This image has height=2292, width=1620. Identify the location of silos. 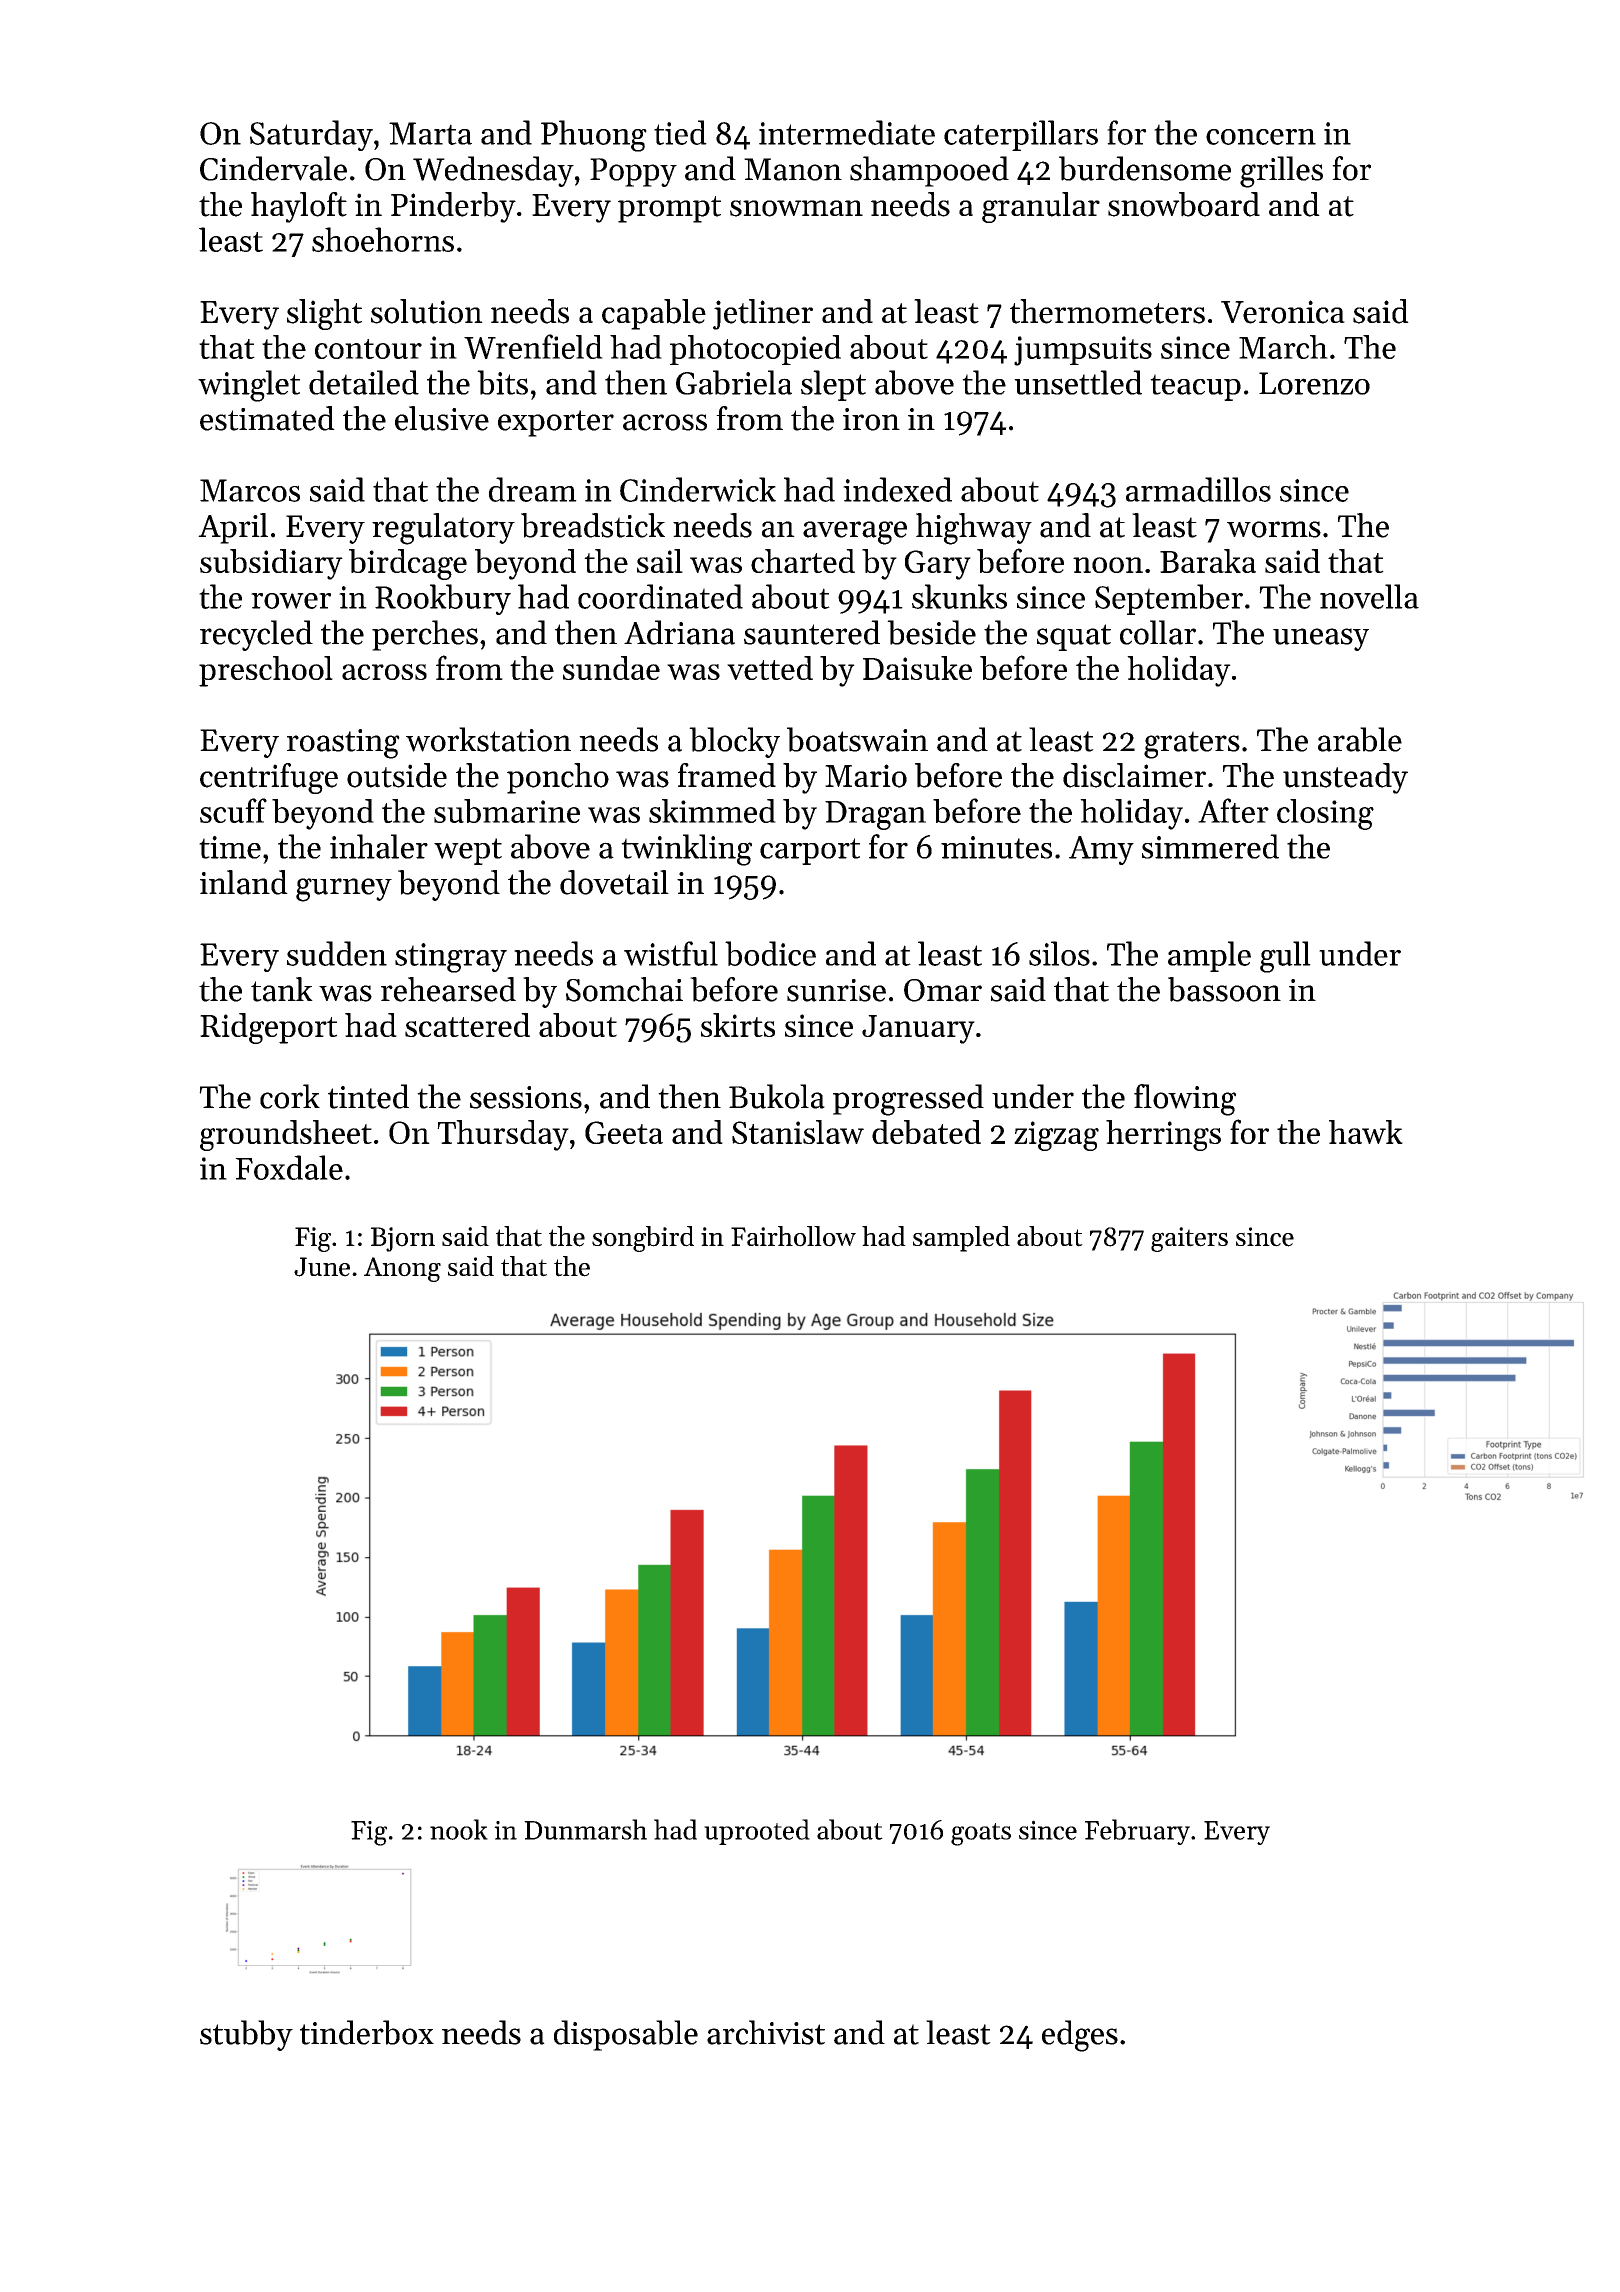
(1059, 953).
